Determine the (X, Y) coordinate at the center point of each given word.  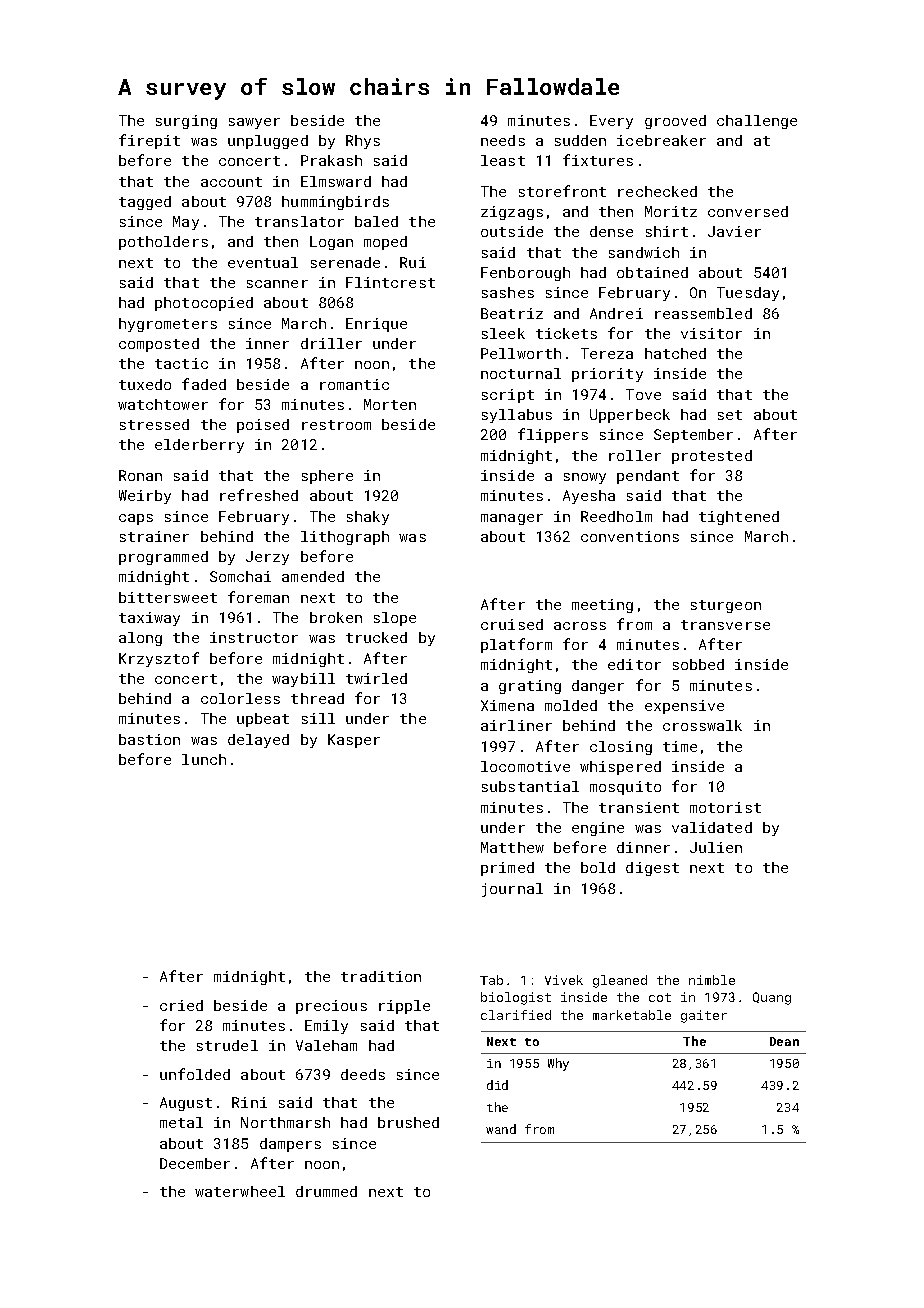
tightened (739, 518)
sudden (580, 140)
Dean (784, 1041)
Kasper (354, 741)
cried (181, 1005)
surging (186, 122)
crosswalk (702, 725)
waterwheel (240, 1191)
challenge (757, 122)
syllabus (517, 416)
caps (136, 519)
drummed (326, 1191)
